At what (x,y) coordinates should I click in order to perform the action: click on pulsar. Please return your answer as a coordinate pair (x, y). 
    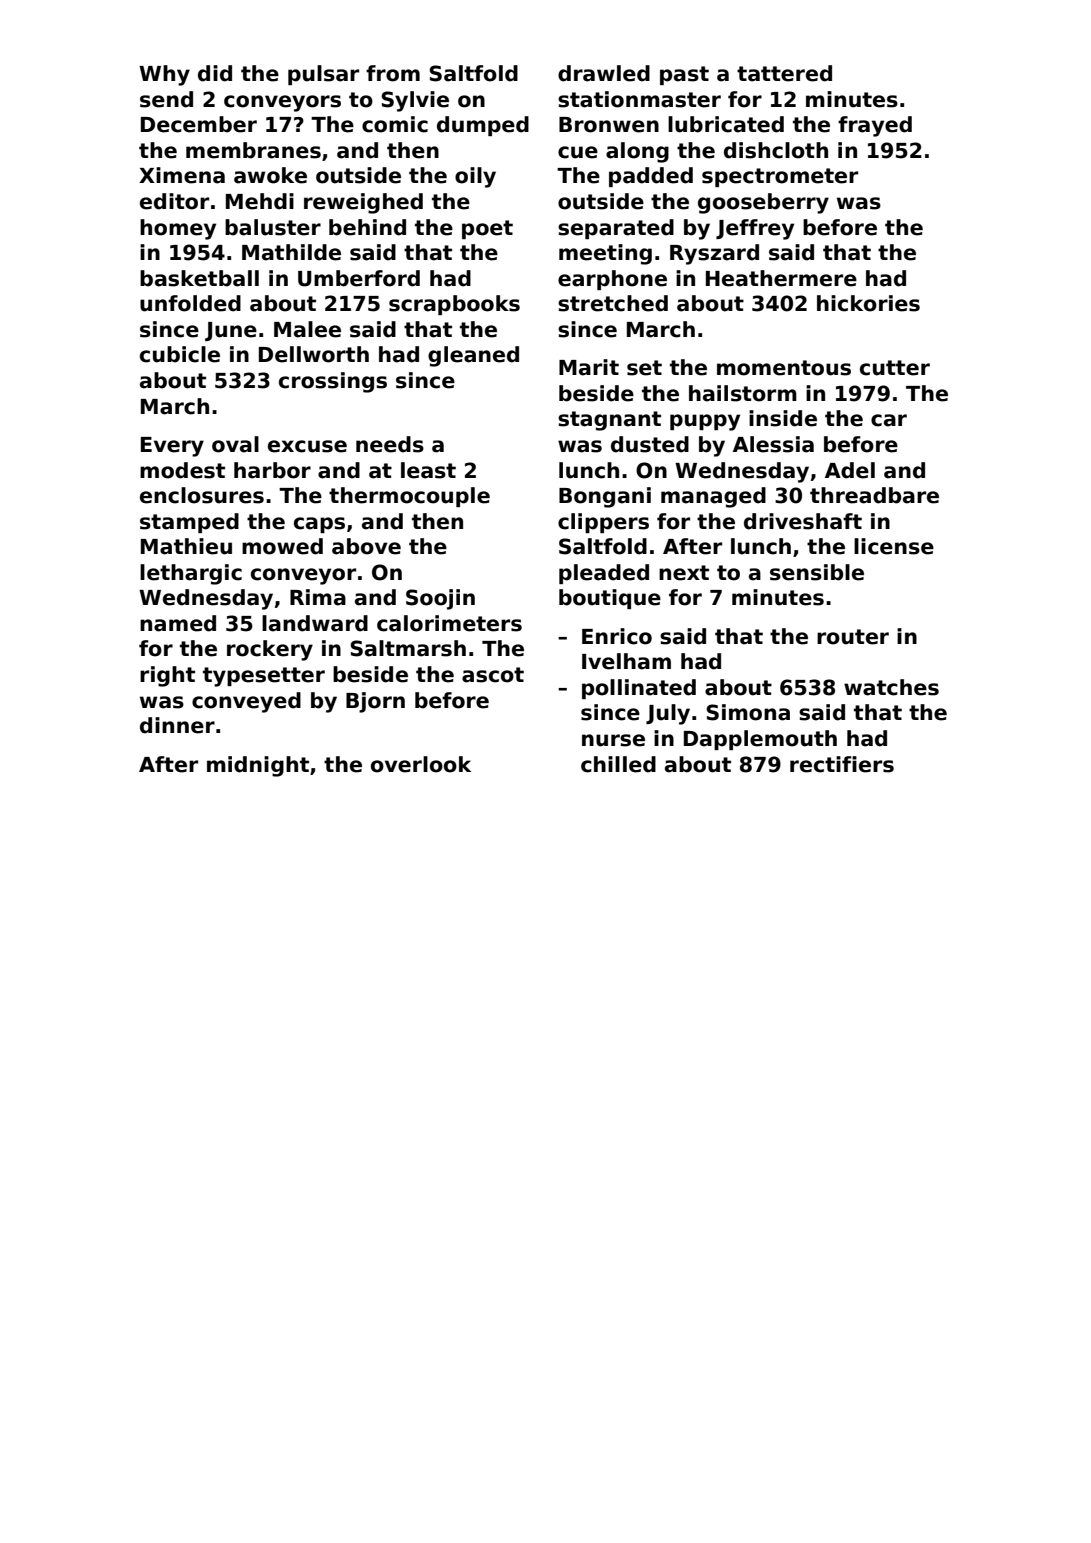
    Looking at the image, I should click on (323, 75).
